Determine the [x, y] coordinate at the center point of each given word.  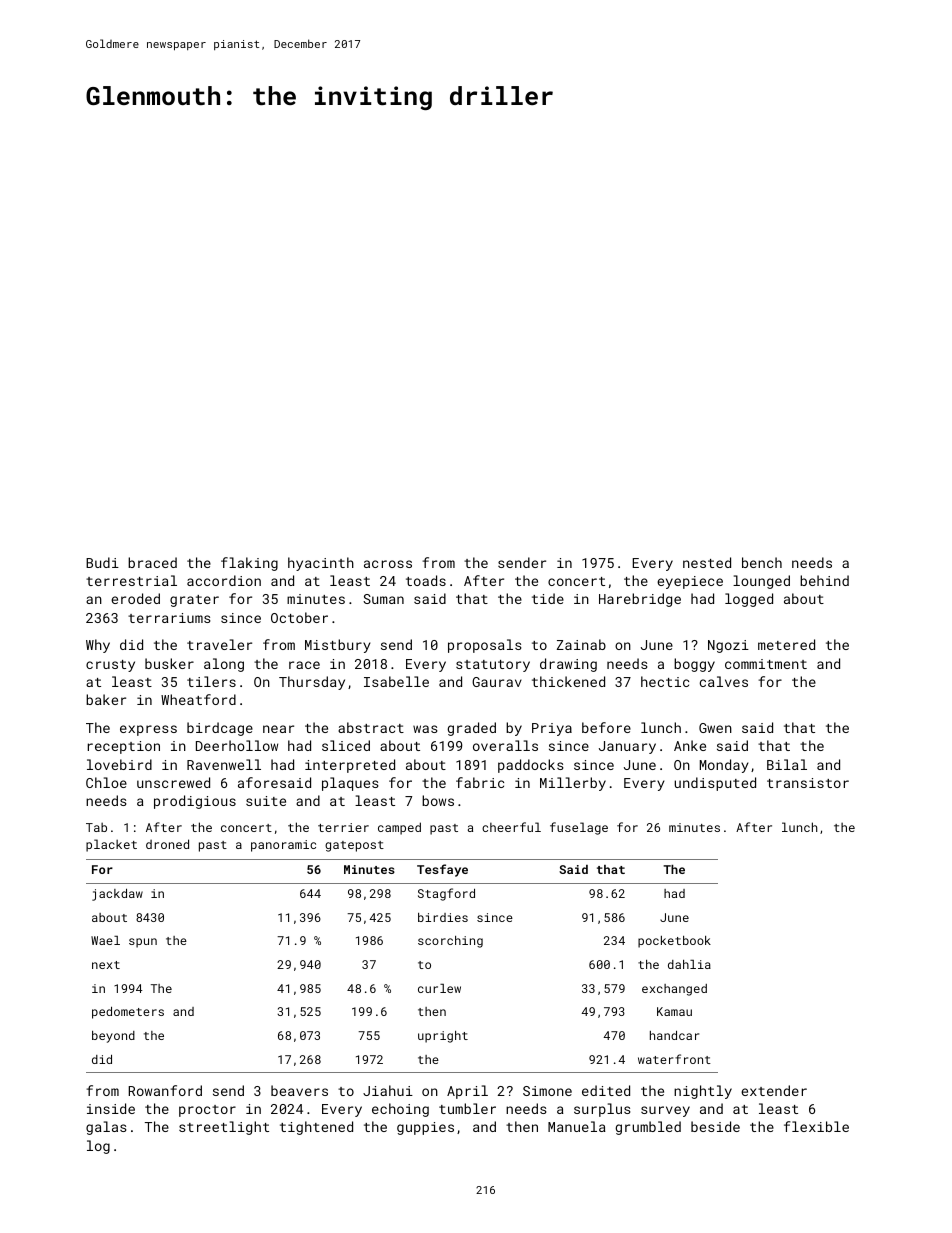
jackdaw [117, 895]
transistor [808, 783]
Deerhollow [237, 745]
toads [426, 580]
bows [438, 800]
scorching [450, 942]
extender [774, 1090]
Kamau [674, 1011]
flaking [249, 564]
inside [111, 1108]
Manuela [577, 1126]
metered [786, 644]
